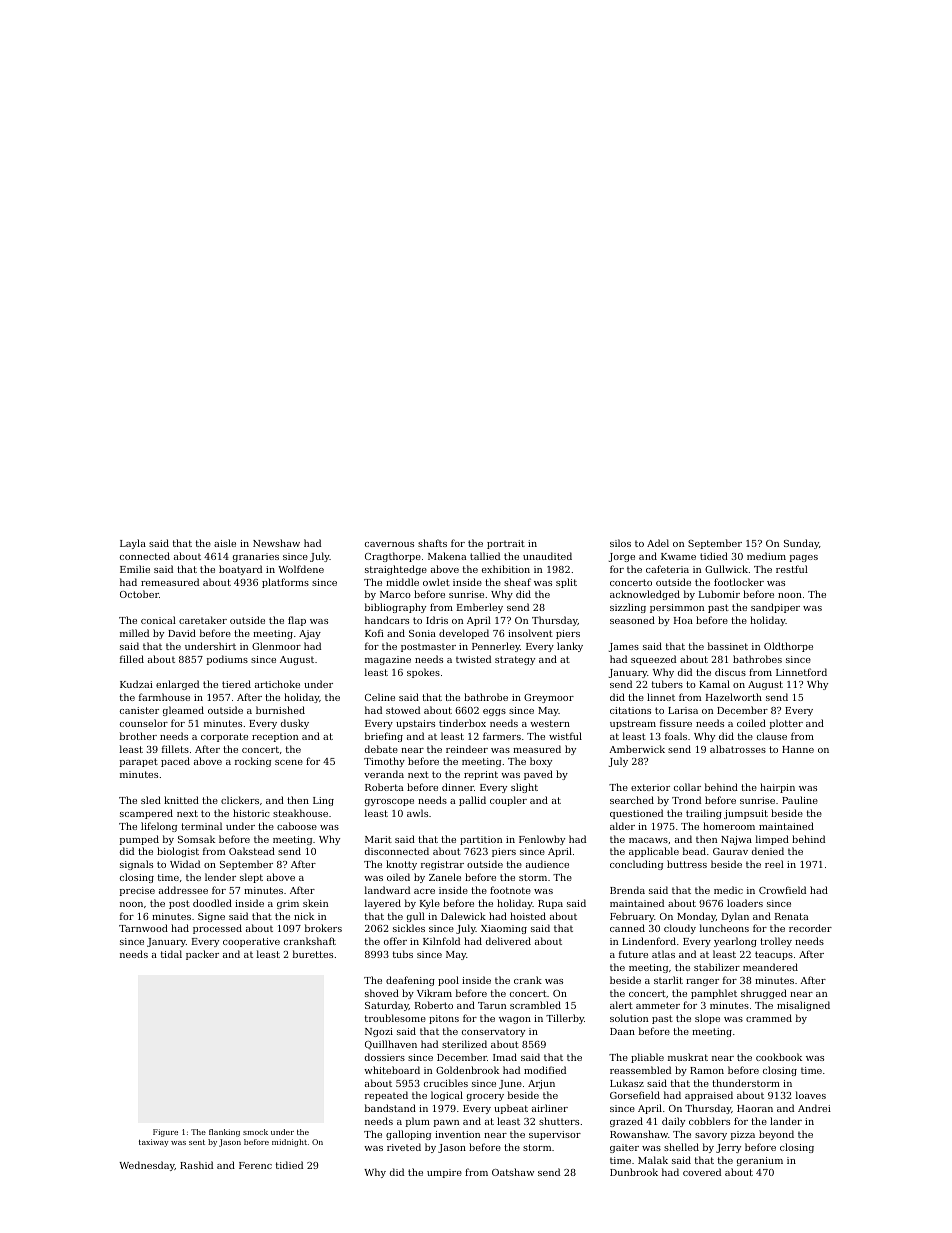 The image size is (952, 1233). Describe the element at coordinates (775, 608) in the document. I see `sandpiper` at that location.
